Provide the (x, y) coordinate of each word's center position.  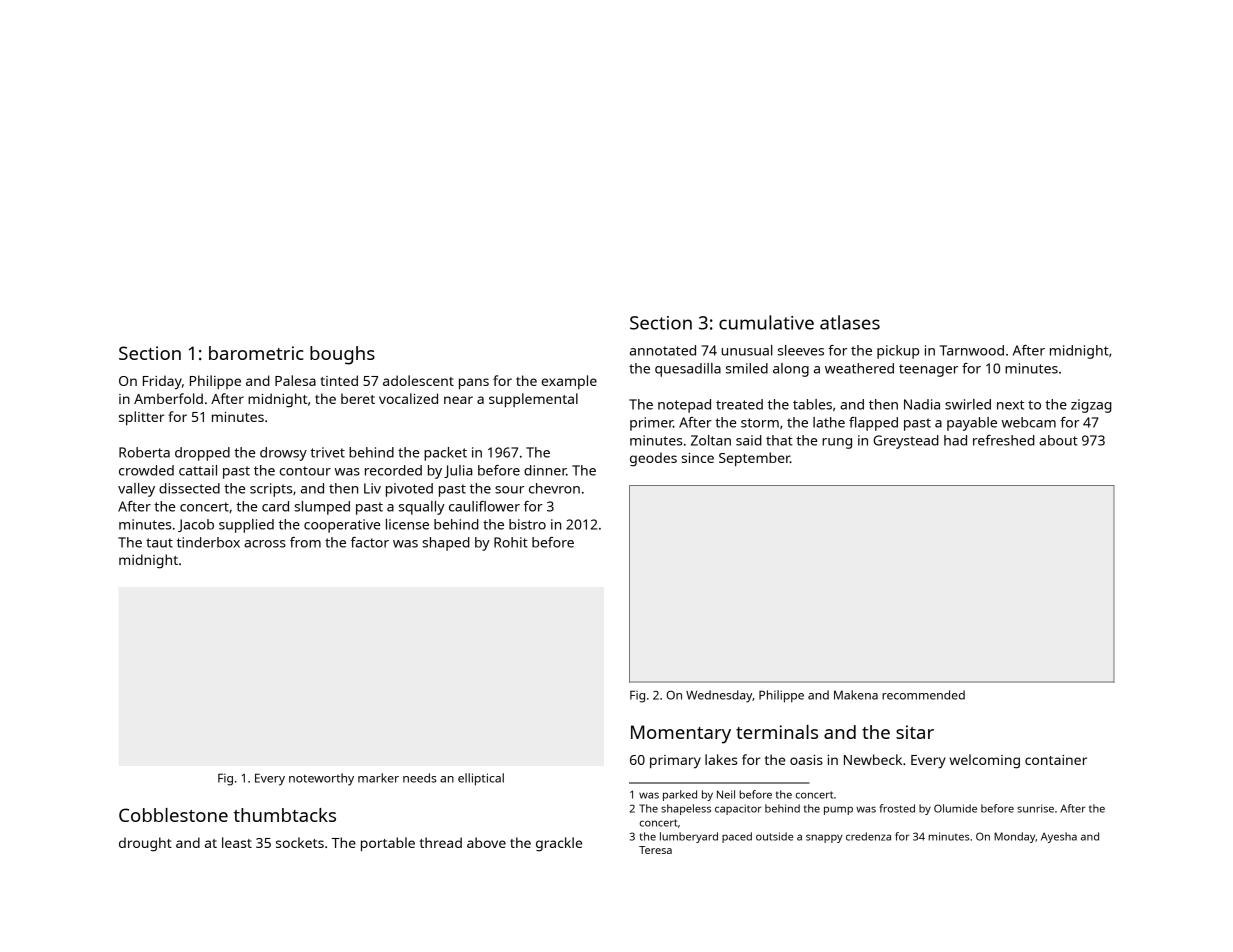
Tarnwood (972, 350)
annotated (663, 350)
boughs (342, 355)
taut (159, 543)
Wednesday (719, 696)
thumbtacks (285, 815)
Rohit (511, 542)
